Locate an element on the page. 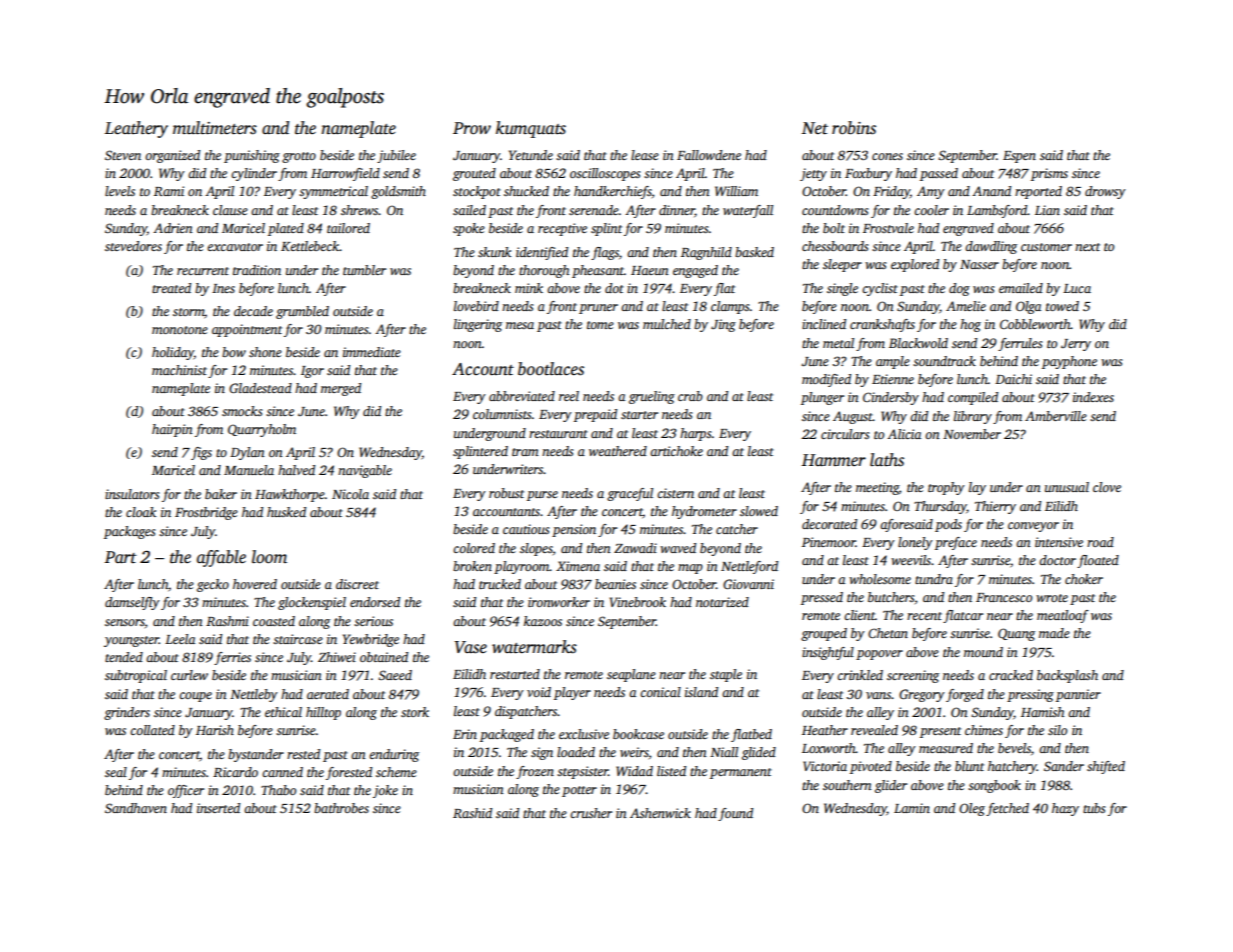  Espen is located at coordinates (1019, 157).
